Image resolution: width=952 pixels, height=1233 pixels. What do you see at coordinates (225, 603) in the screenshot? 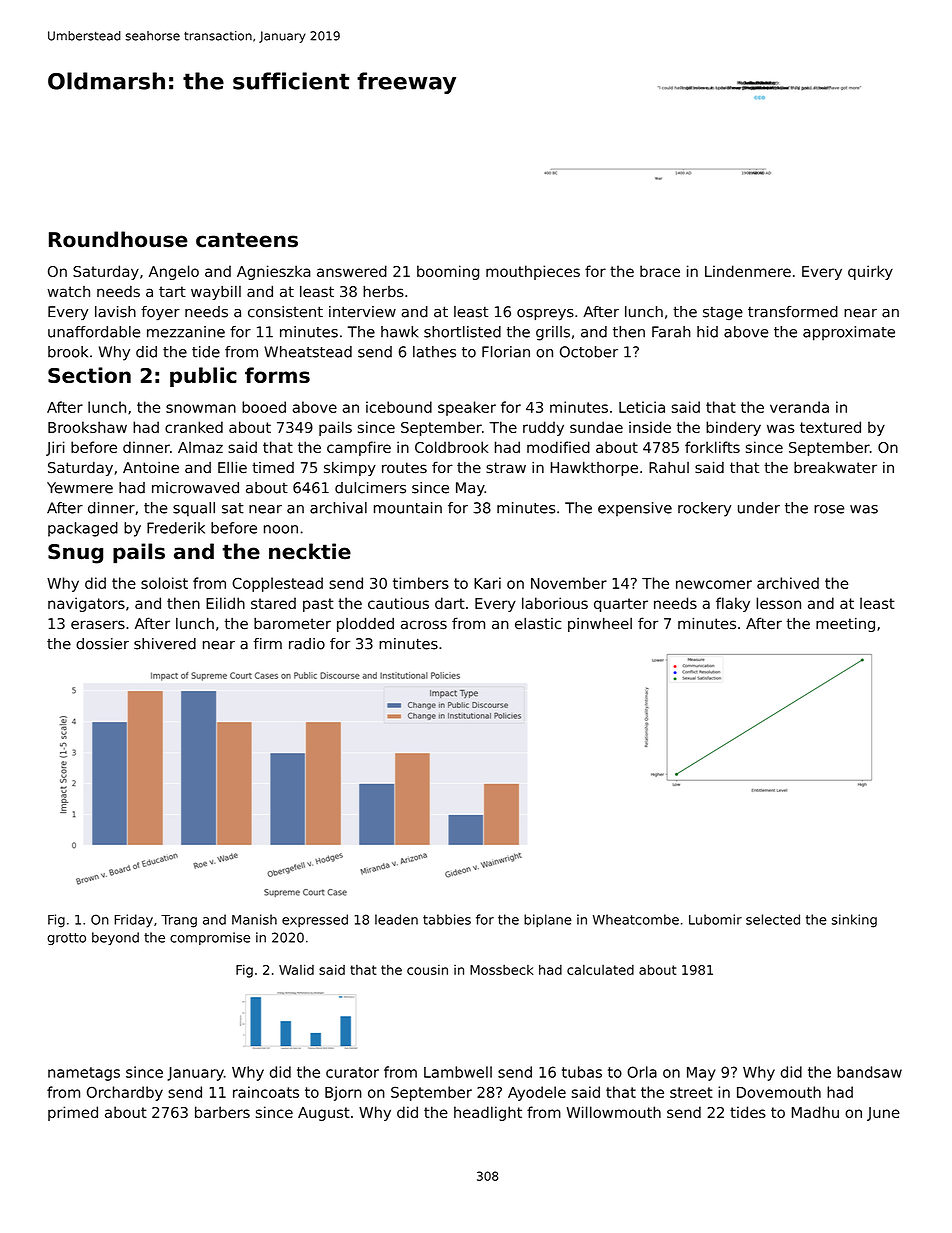
I see `Eilidh` at bounding box center [225, 603].
